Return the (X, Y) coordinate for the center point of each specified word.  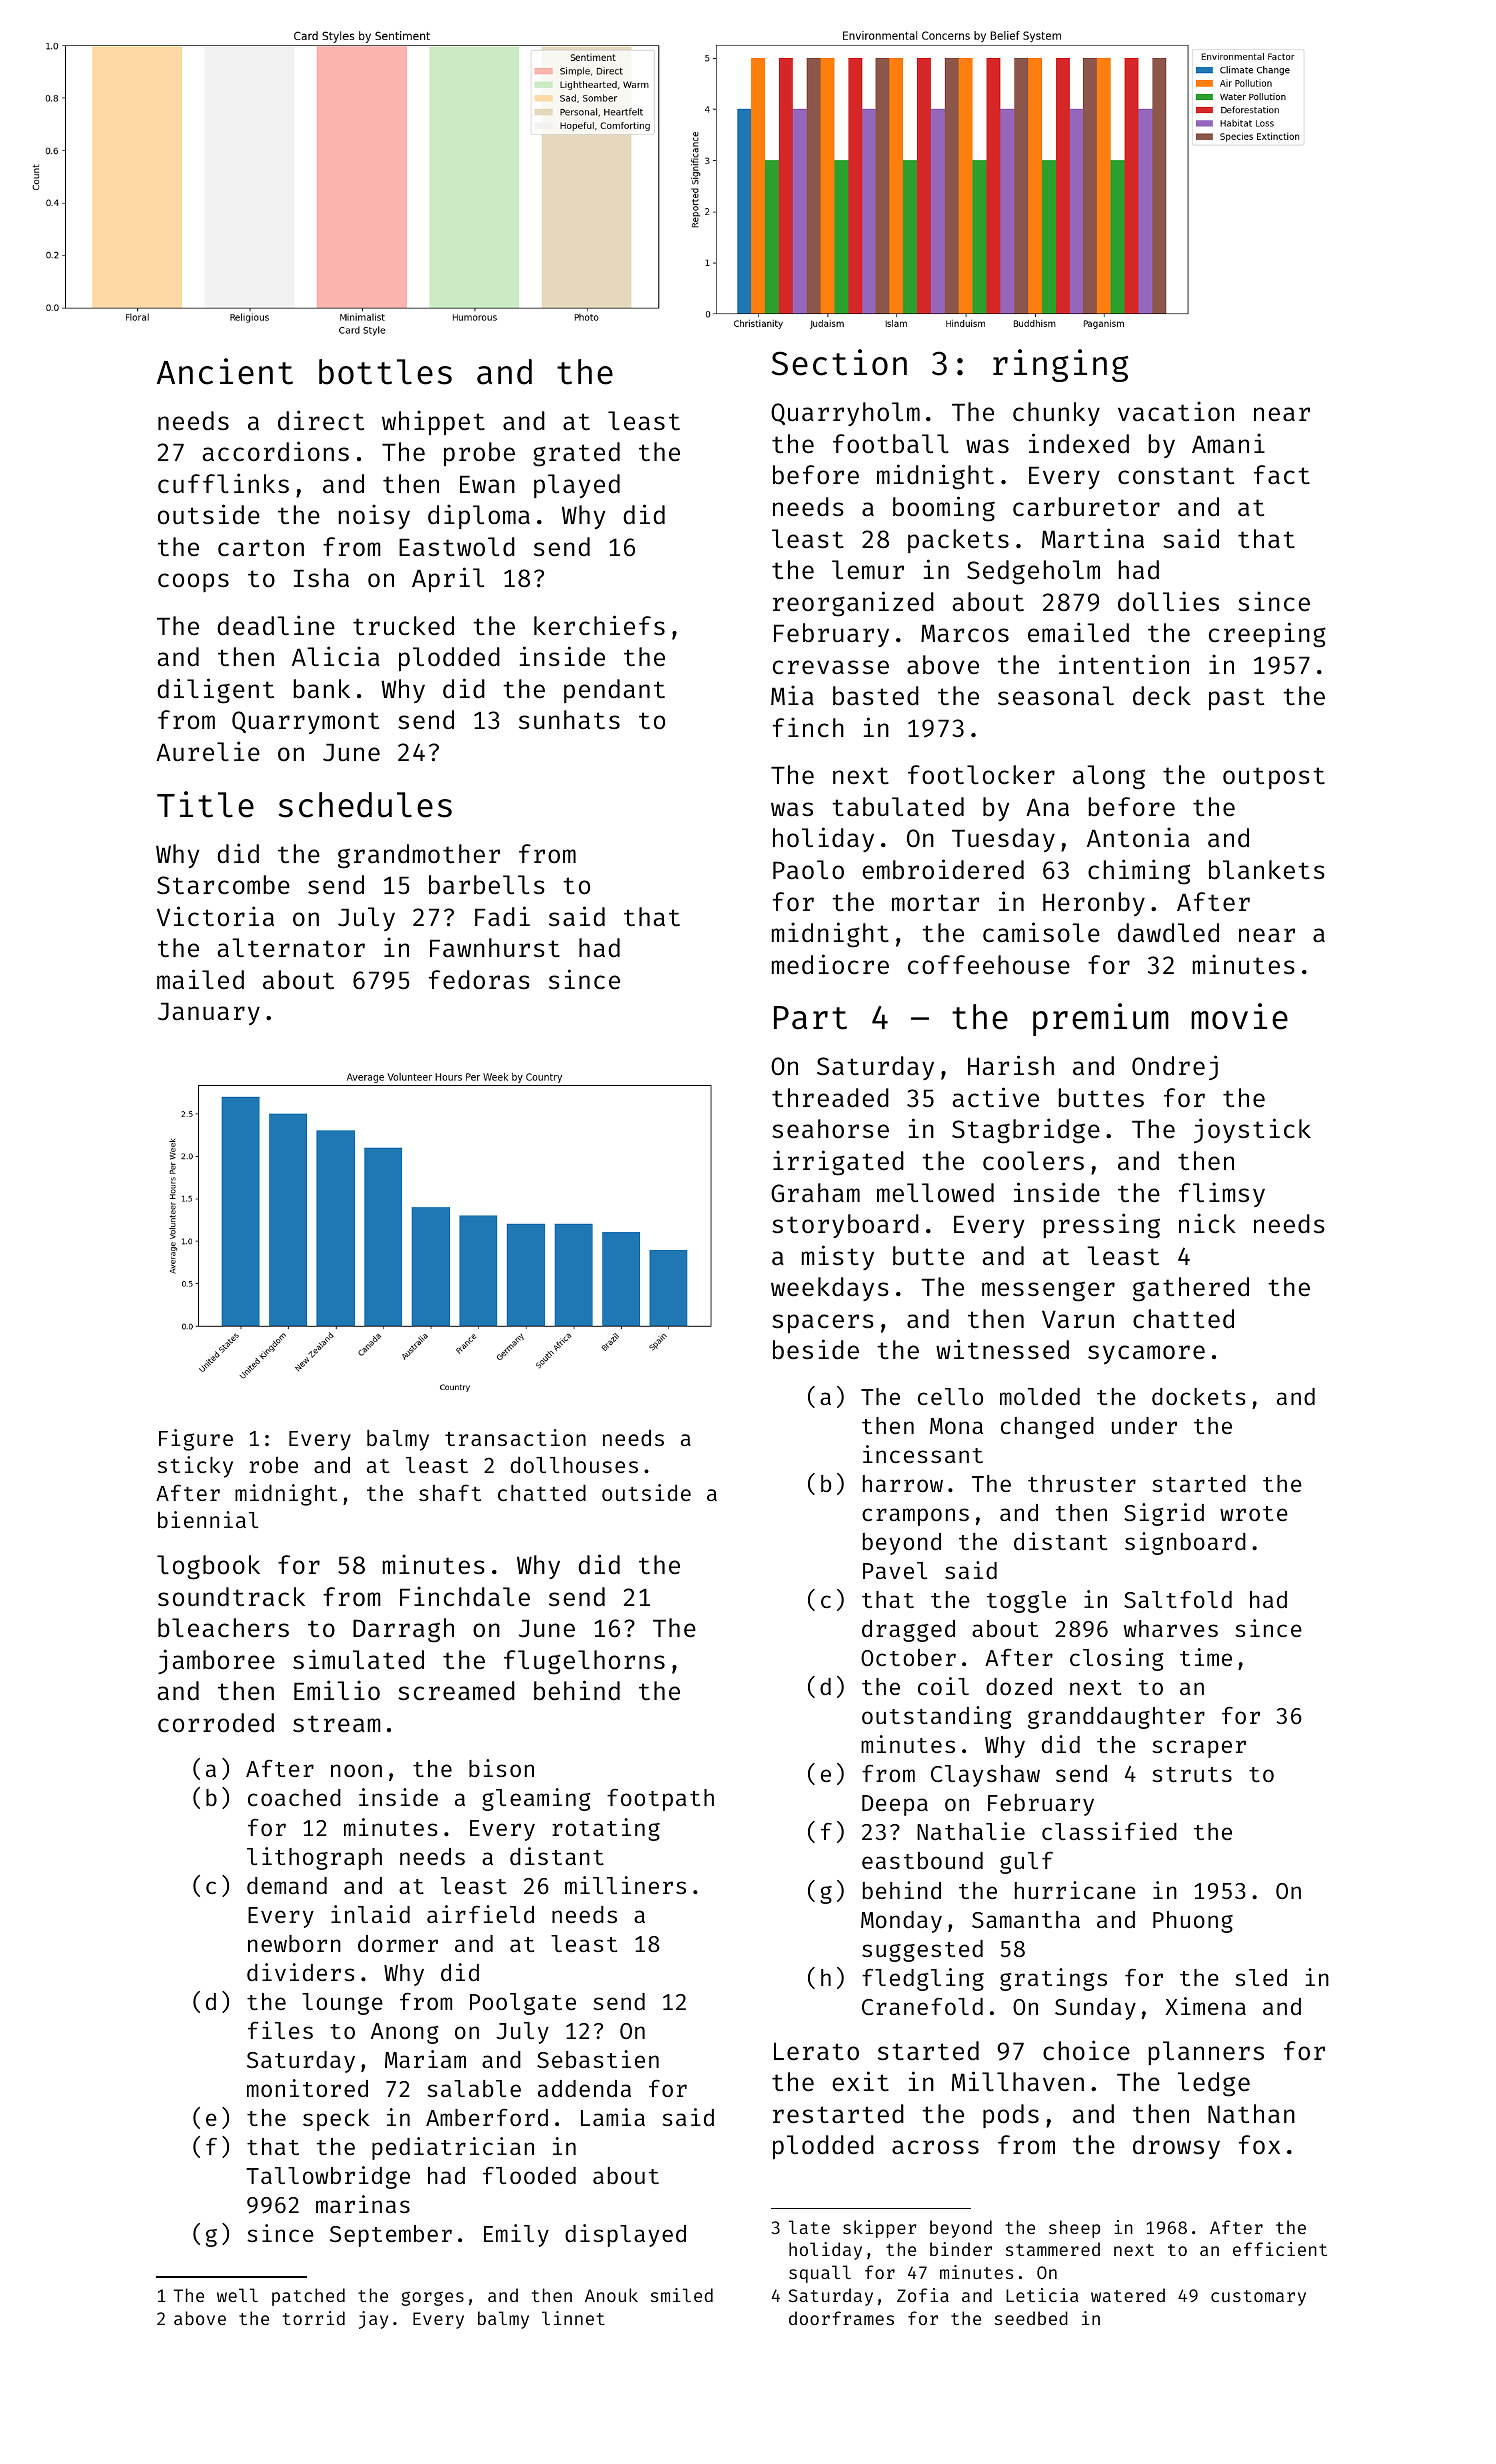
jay (373, 2320)
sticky (195, 1467)
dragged (908, 1631)
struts (1192, 1774)
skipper (879, 2229)
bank (321, 689)
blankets (1267, 870)
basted (876, 696)
